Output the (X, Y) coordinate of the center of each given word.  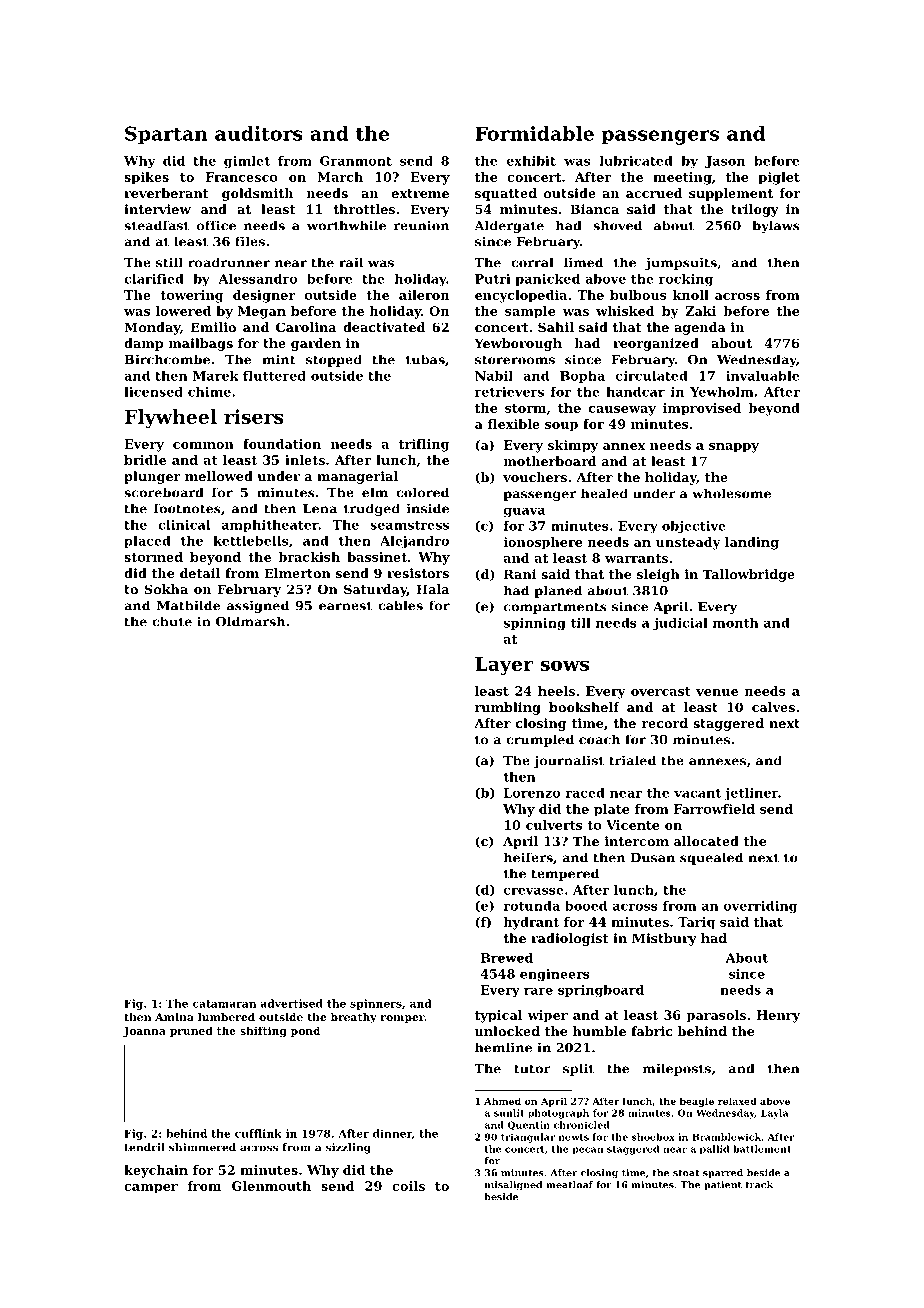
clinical (184, 525)
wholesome (731, 493)
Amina (174, 1017)
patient (723, 1185)
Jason (725, 162)
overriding (760, 907)
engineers (555, 975)
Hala (432, 589)
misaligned (513, 1186)
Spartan (166, 135)
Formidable (534, 133)
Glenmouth (271, 1186)
